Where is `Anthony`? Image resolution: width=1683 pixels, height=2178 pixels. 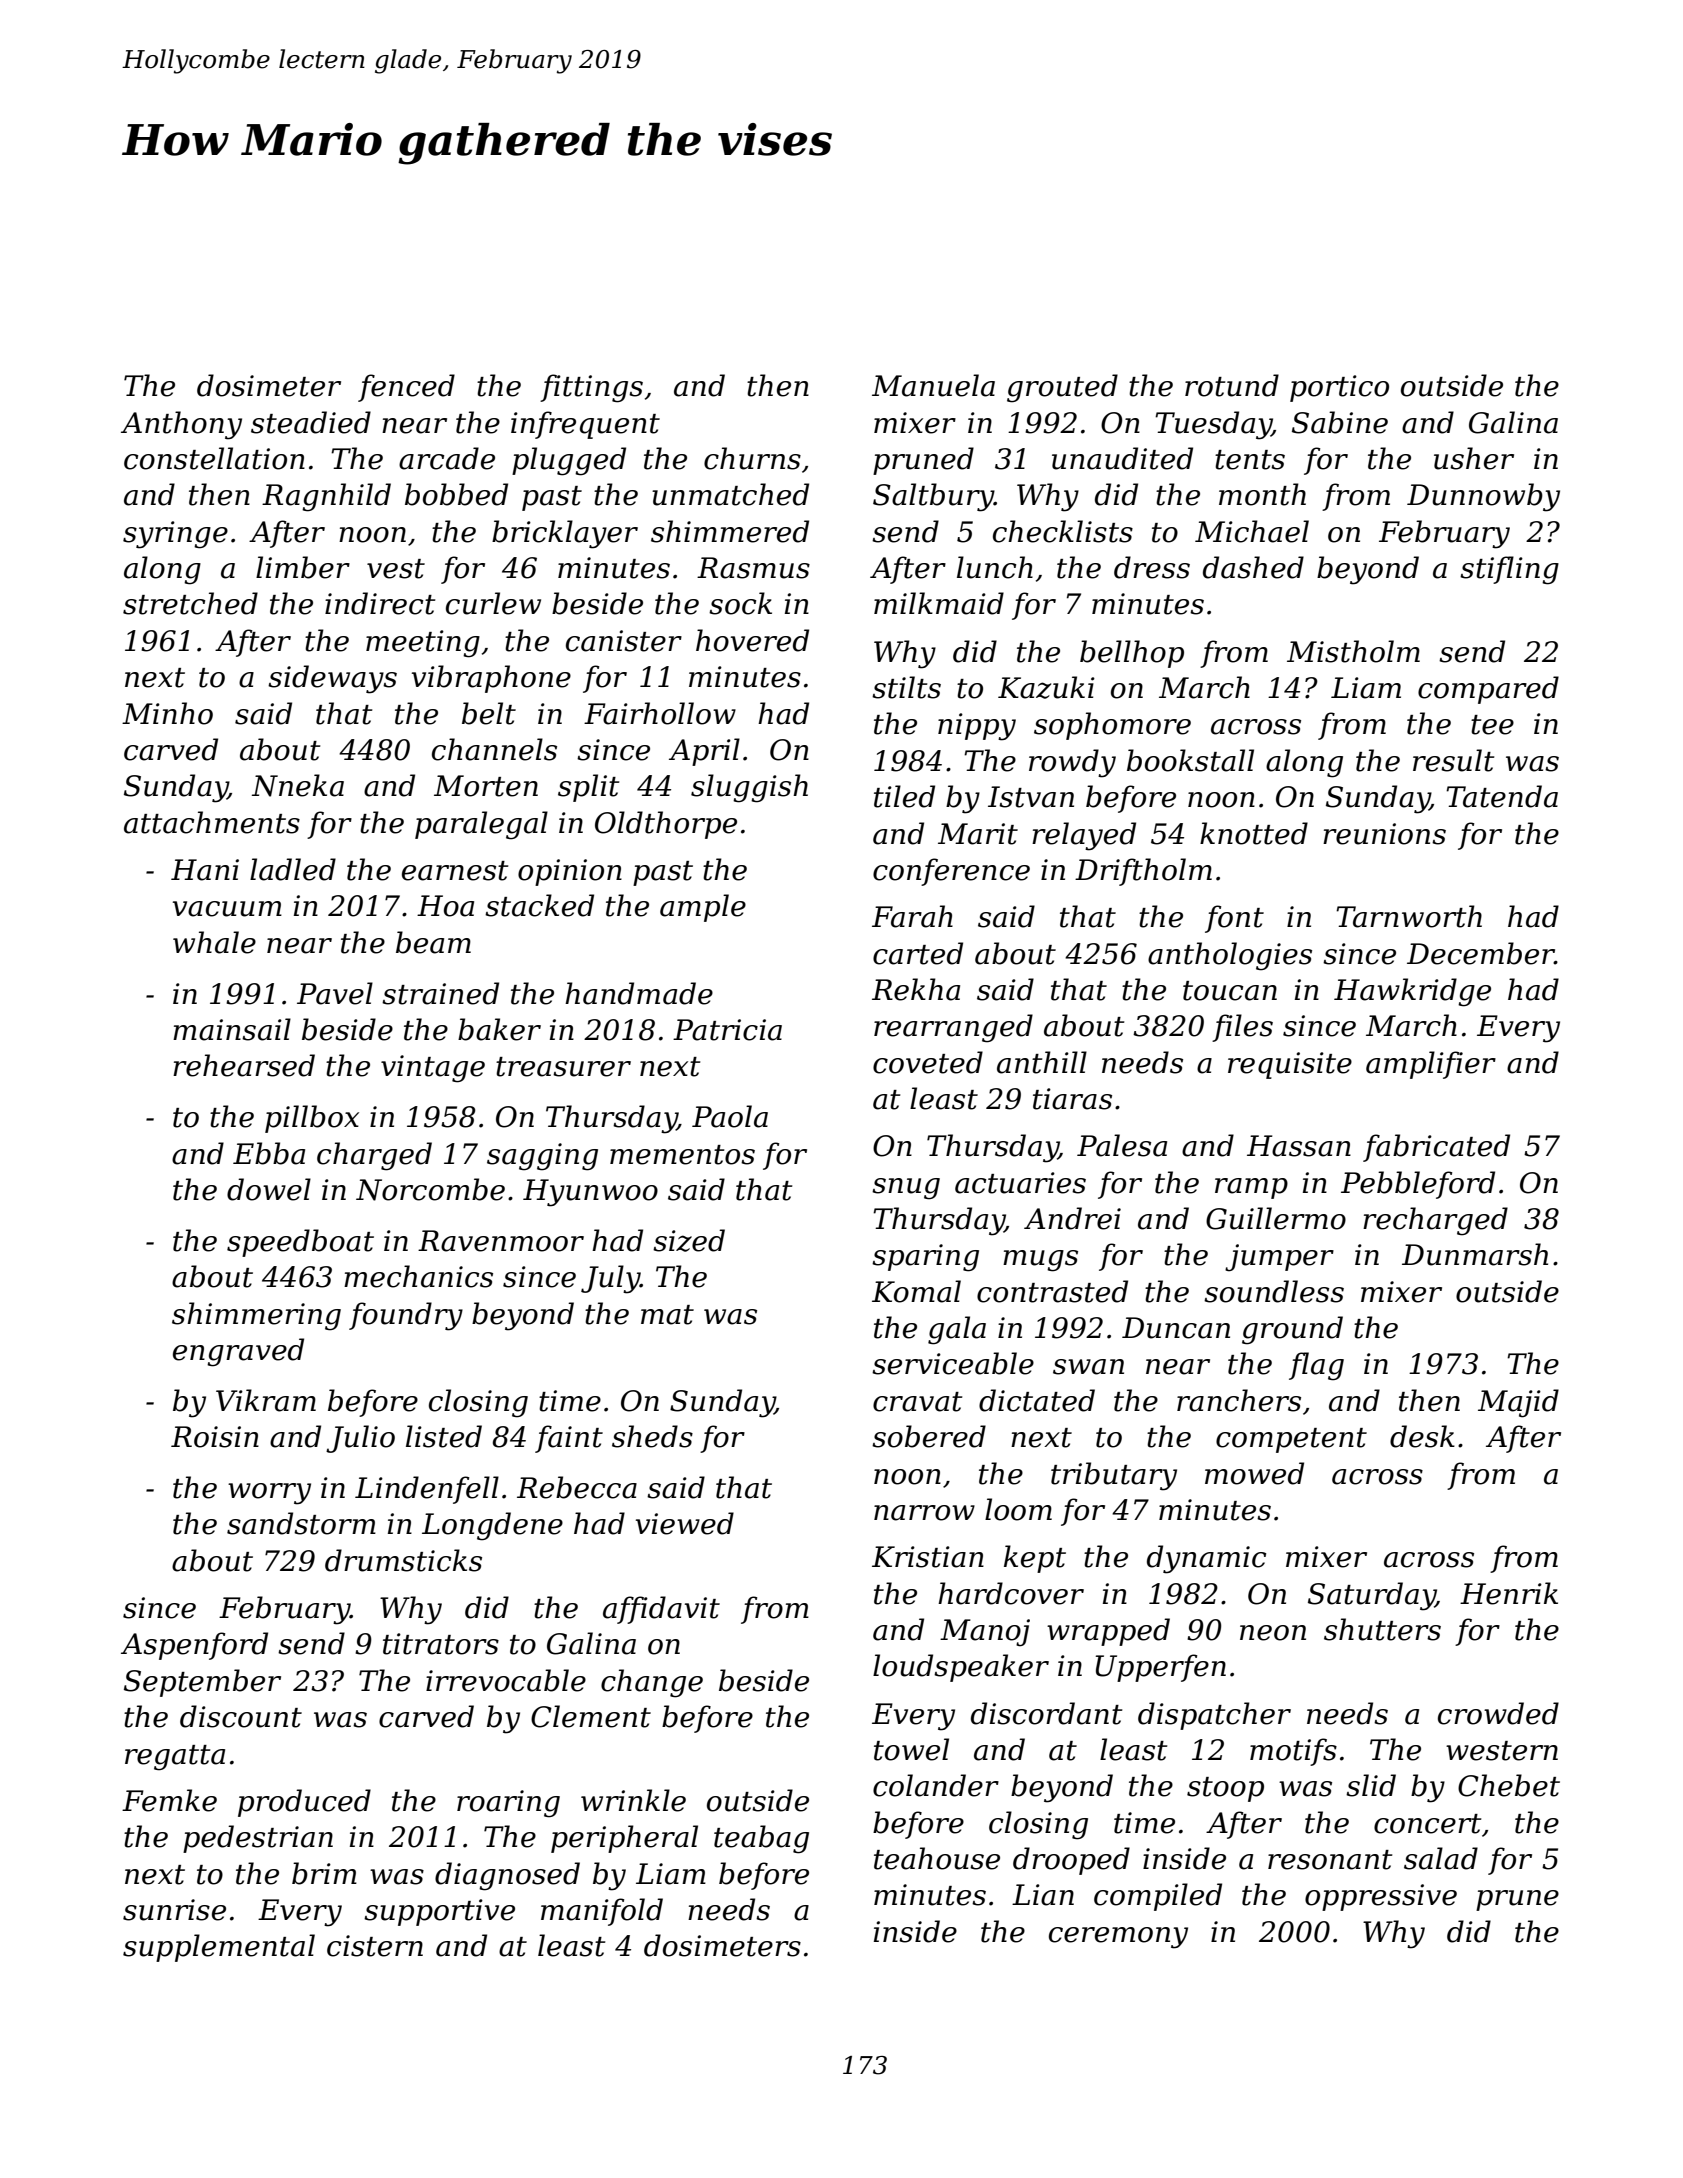 Anthony is located at coordinates (181, 425).
